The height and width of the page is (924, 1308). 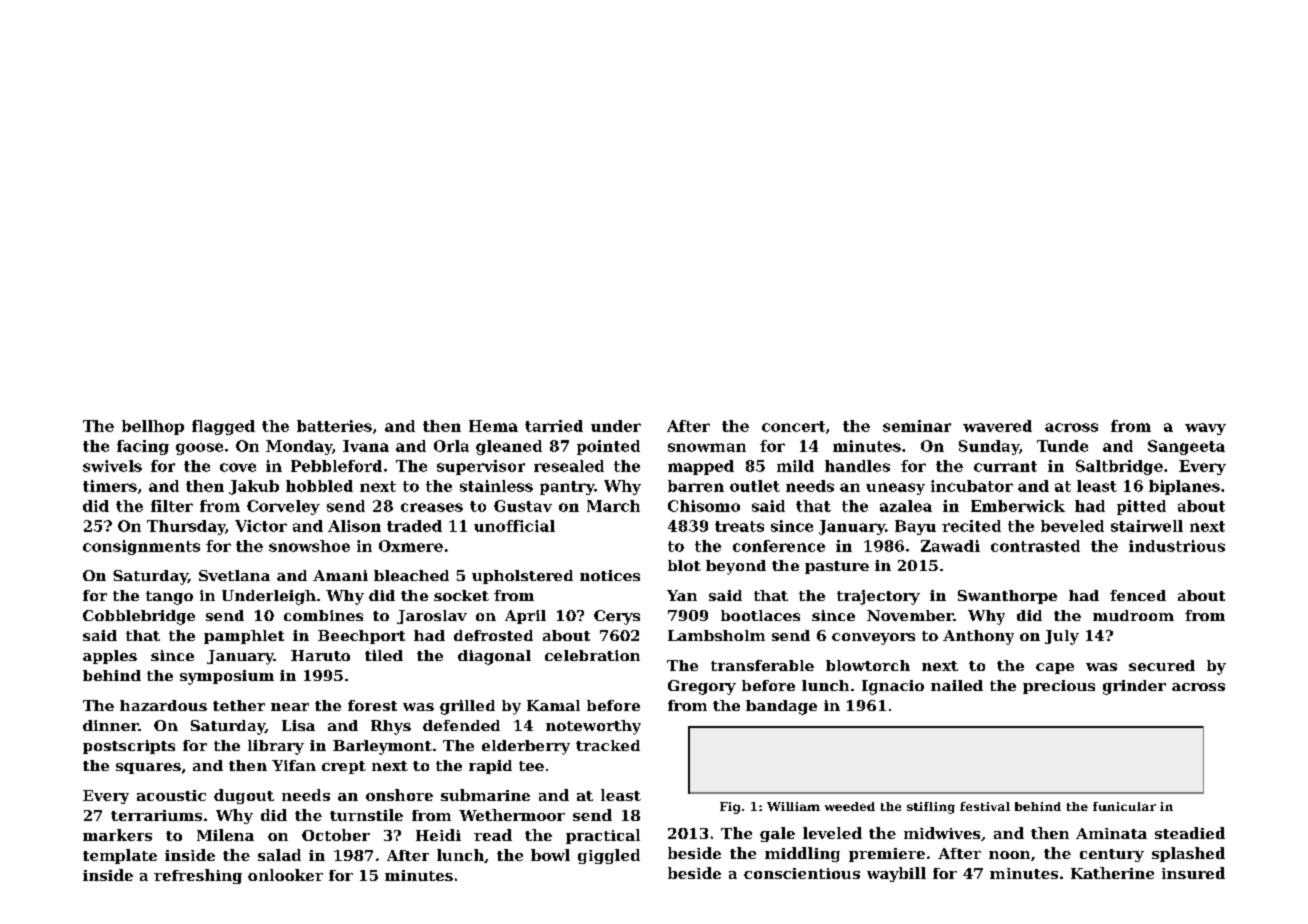 What do you see at coordinates (802, 873) in the page?
I see `conscientious` at bounding box center [802, 873].
